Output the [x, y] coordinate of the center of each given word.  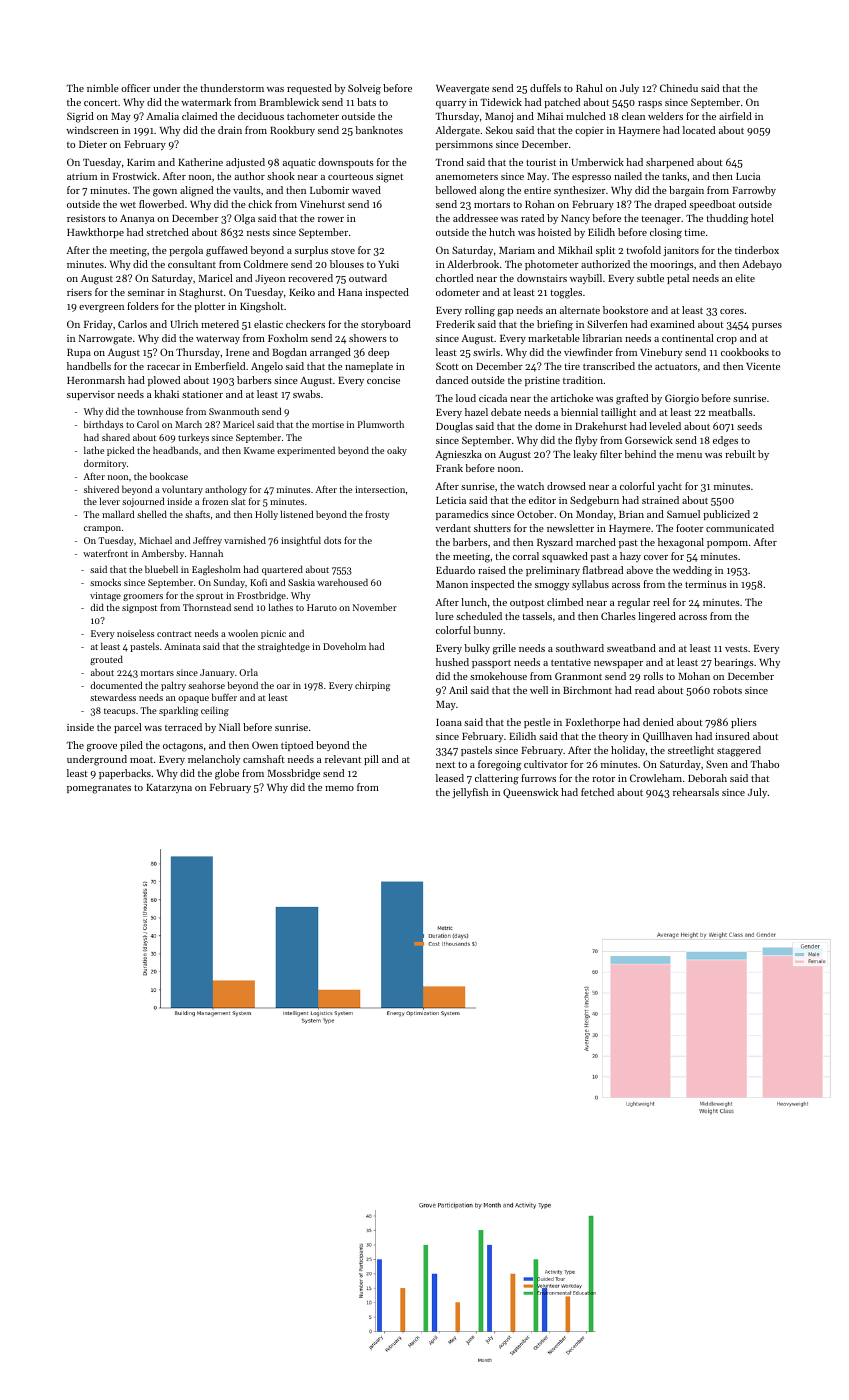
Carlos [132, 324]
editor [542, 500]
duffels [545, 88]
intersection [380, 489]
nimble [103, 88]
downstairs [542, 278]
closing [666, 233]
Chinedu [679, 88]
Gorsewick [649, 440]
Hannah [206, 553]
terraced [183, 727]
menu [689, 455]
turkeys [193, 438]
